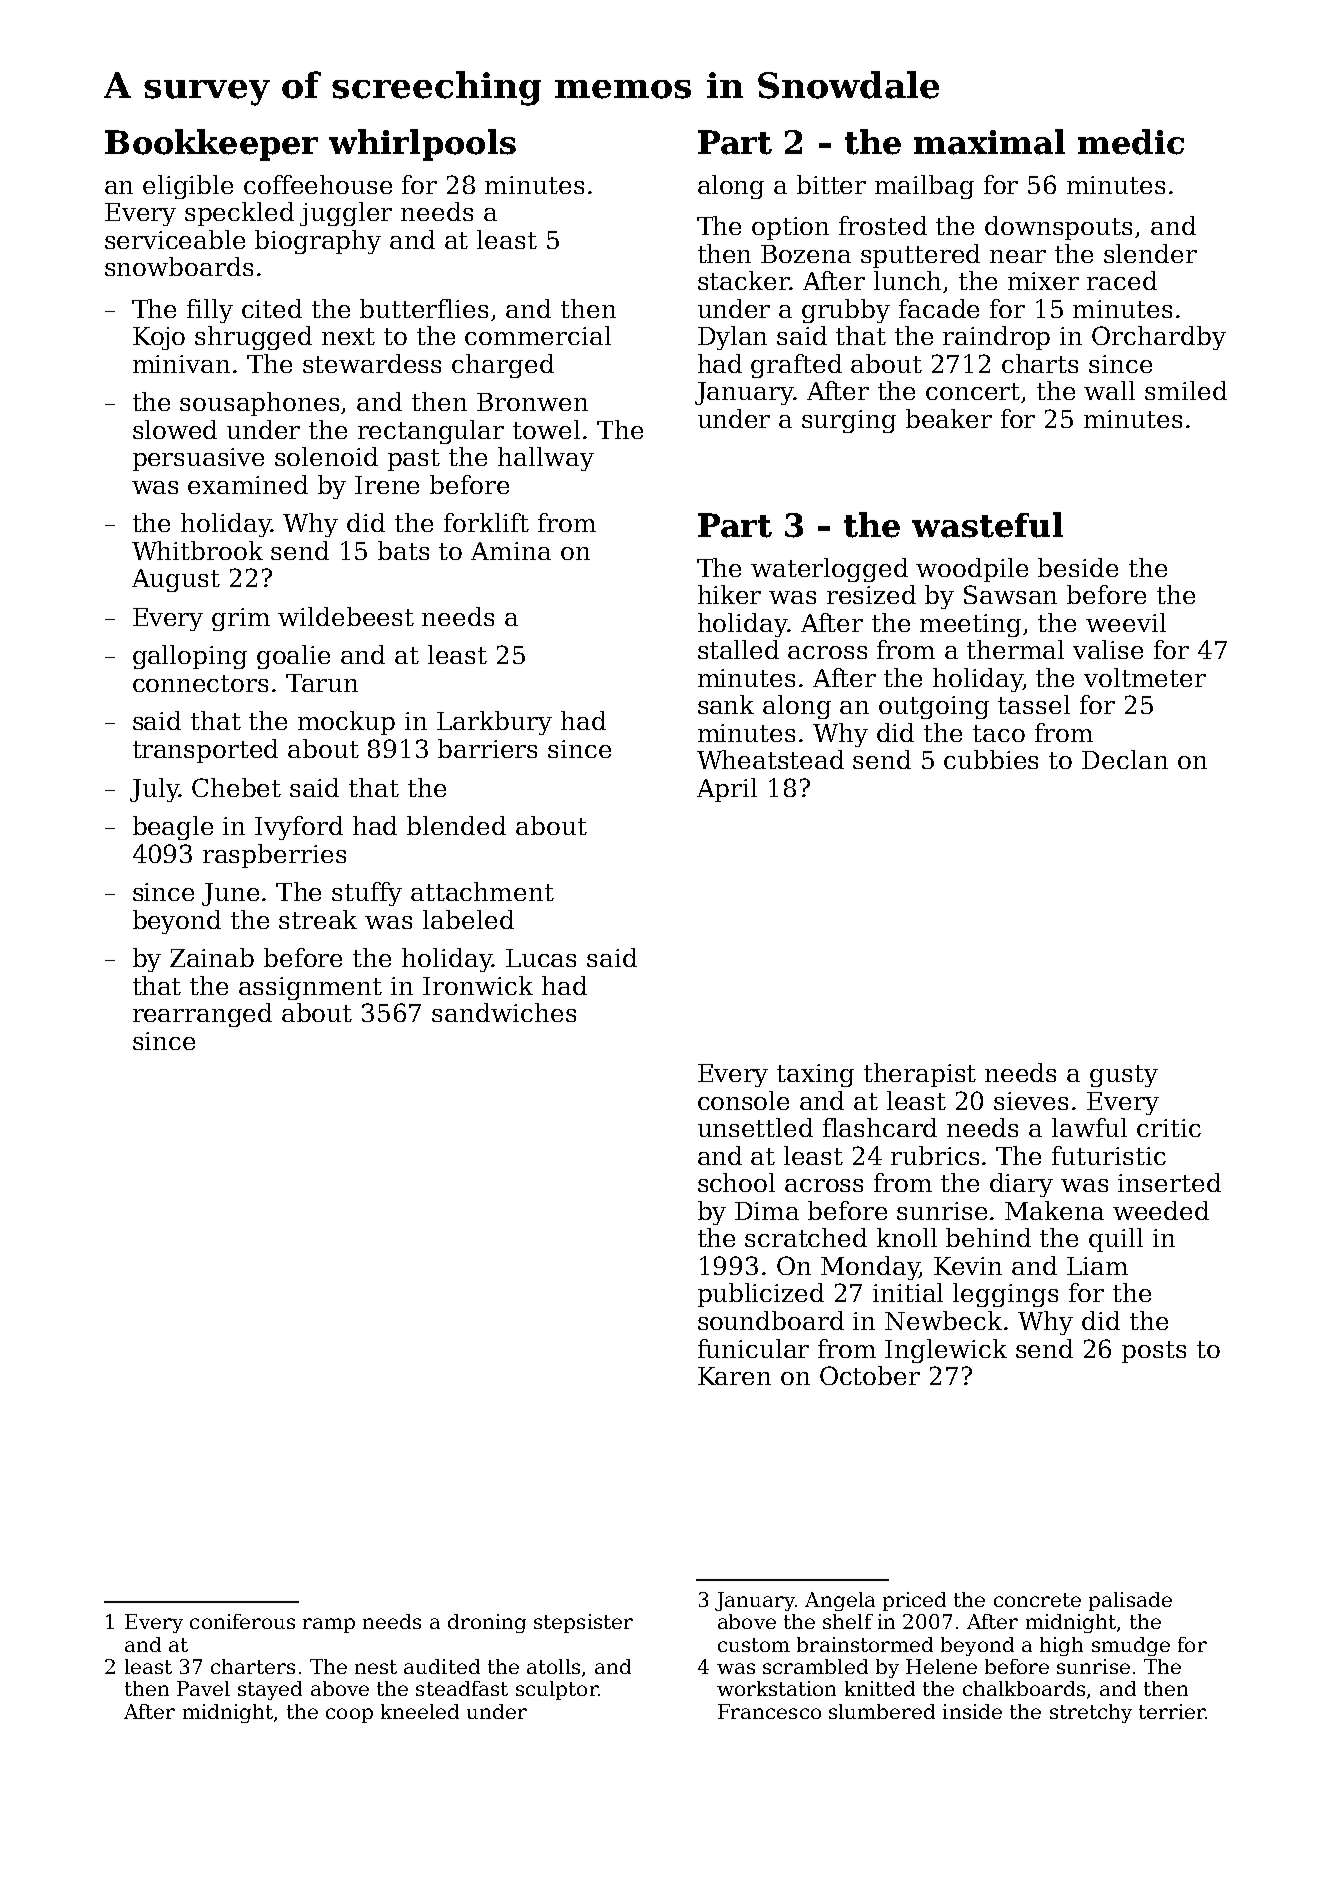  I want to click on terrier, so click(1172, 1711).
